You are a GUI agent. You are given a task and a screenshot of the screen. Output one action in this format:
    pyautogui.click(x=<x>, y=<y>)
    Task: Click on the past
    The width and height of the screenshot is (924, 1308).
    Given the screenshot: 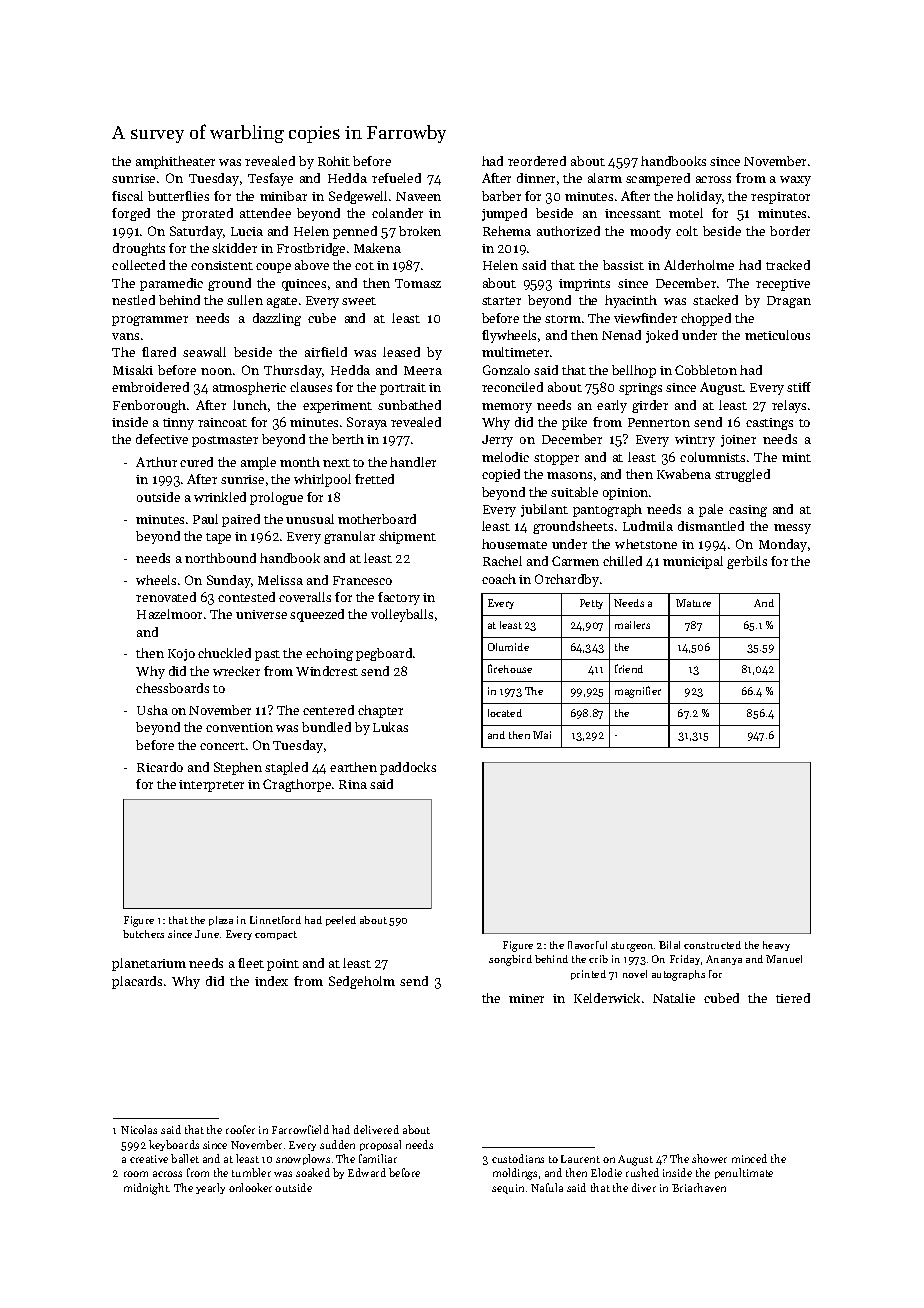 What is the action you would take?
    pyautogui.click(x=267, y=655)
